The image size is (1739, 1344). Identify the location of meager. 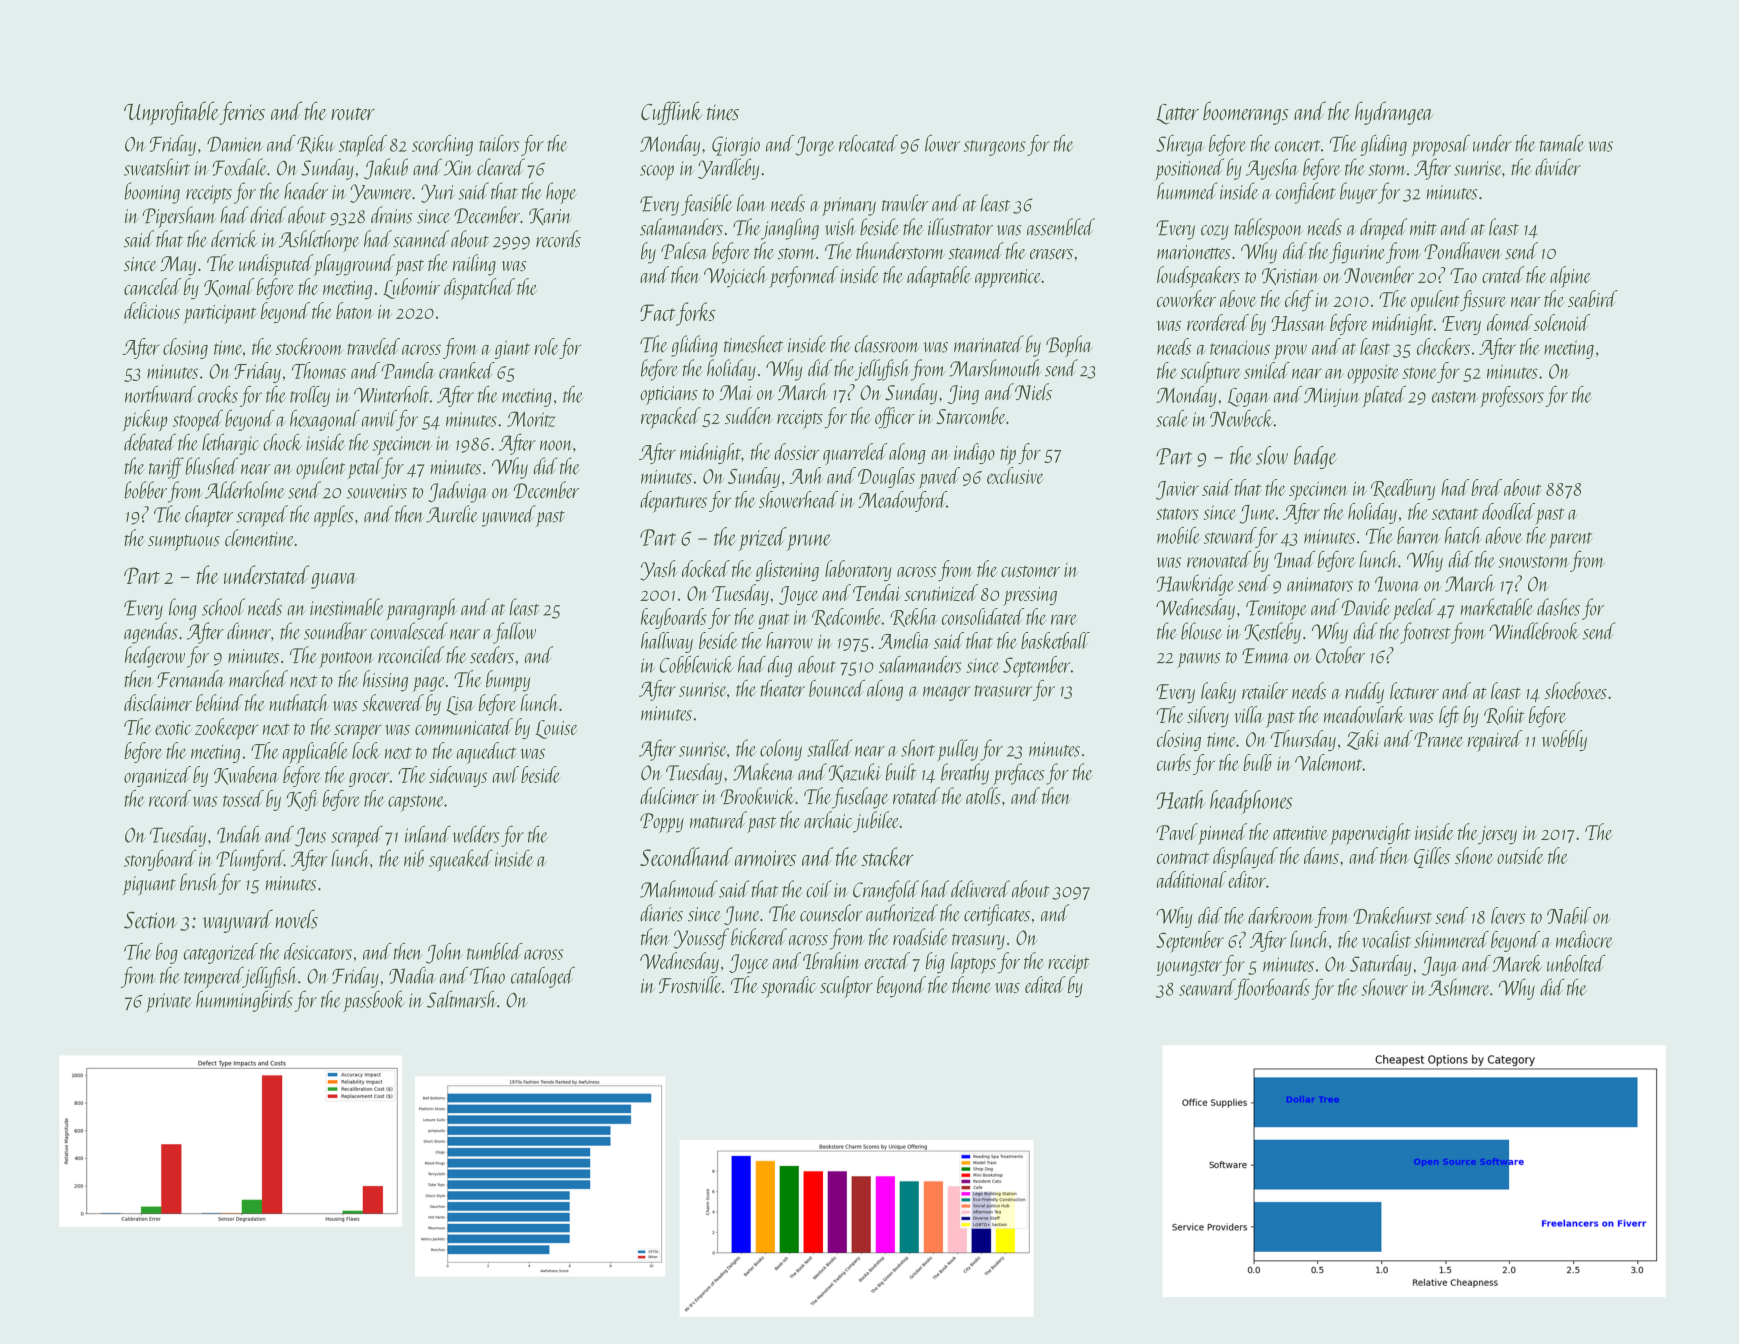
(947, 693).
